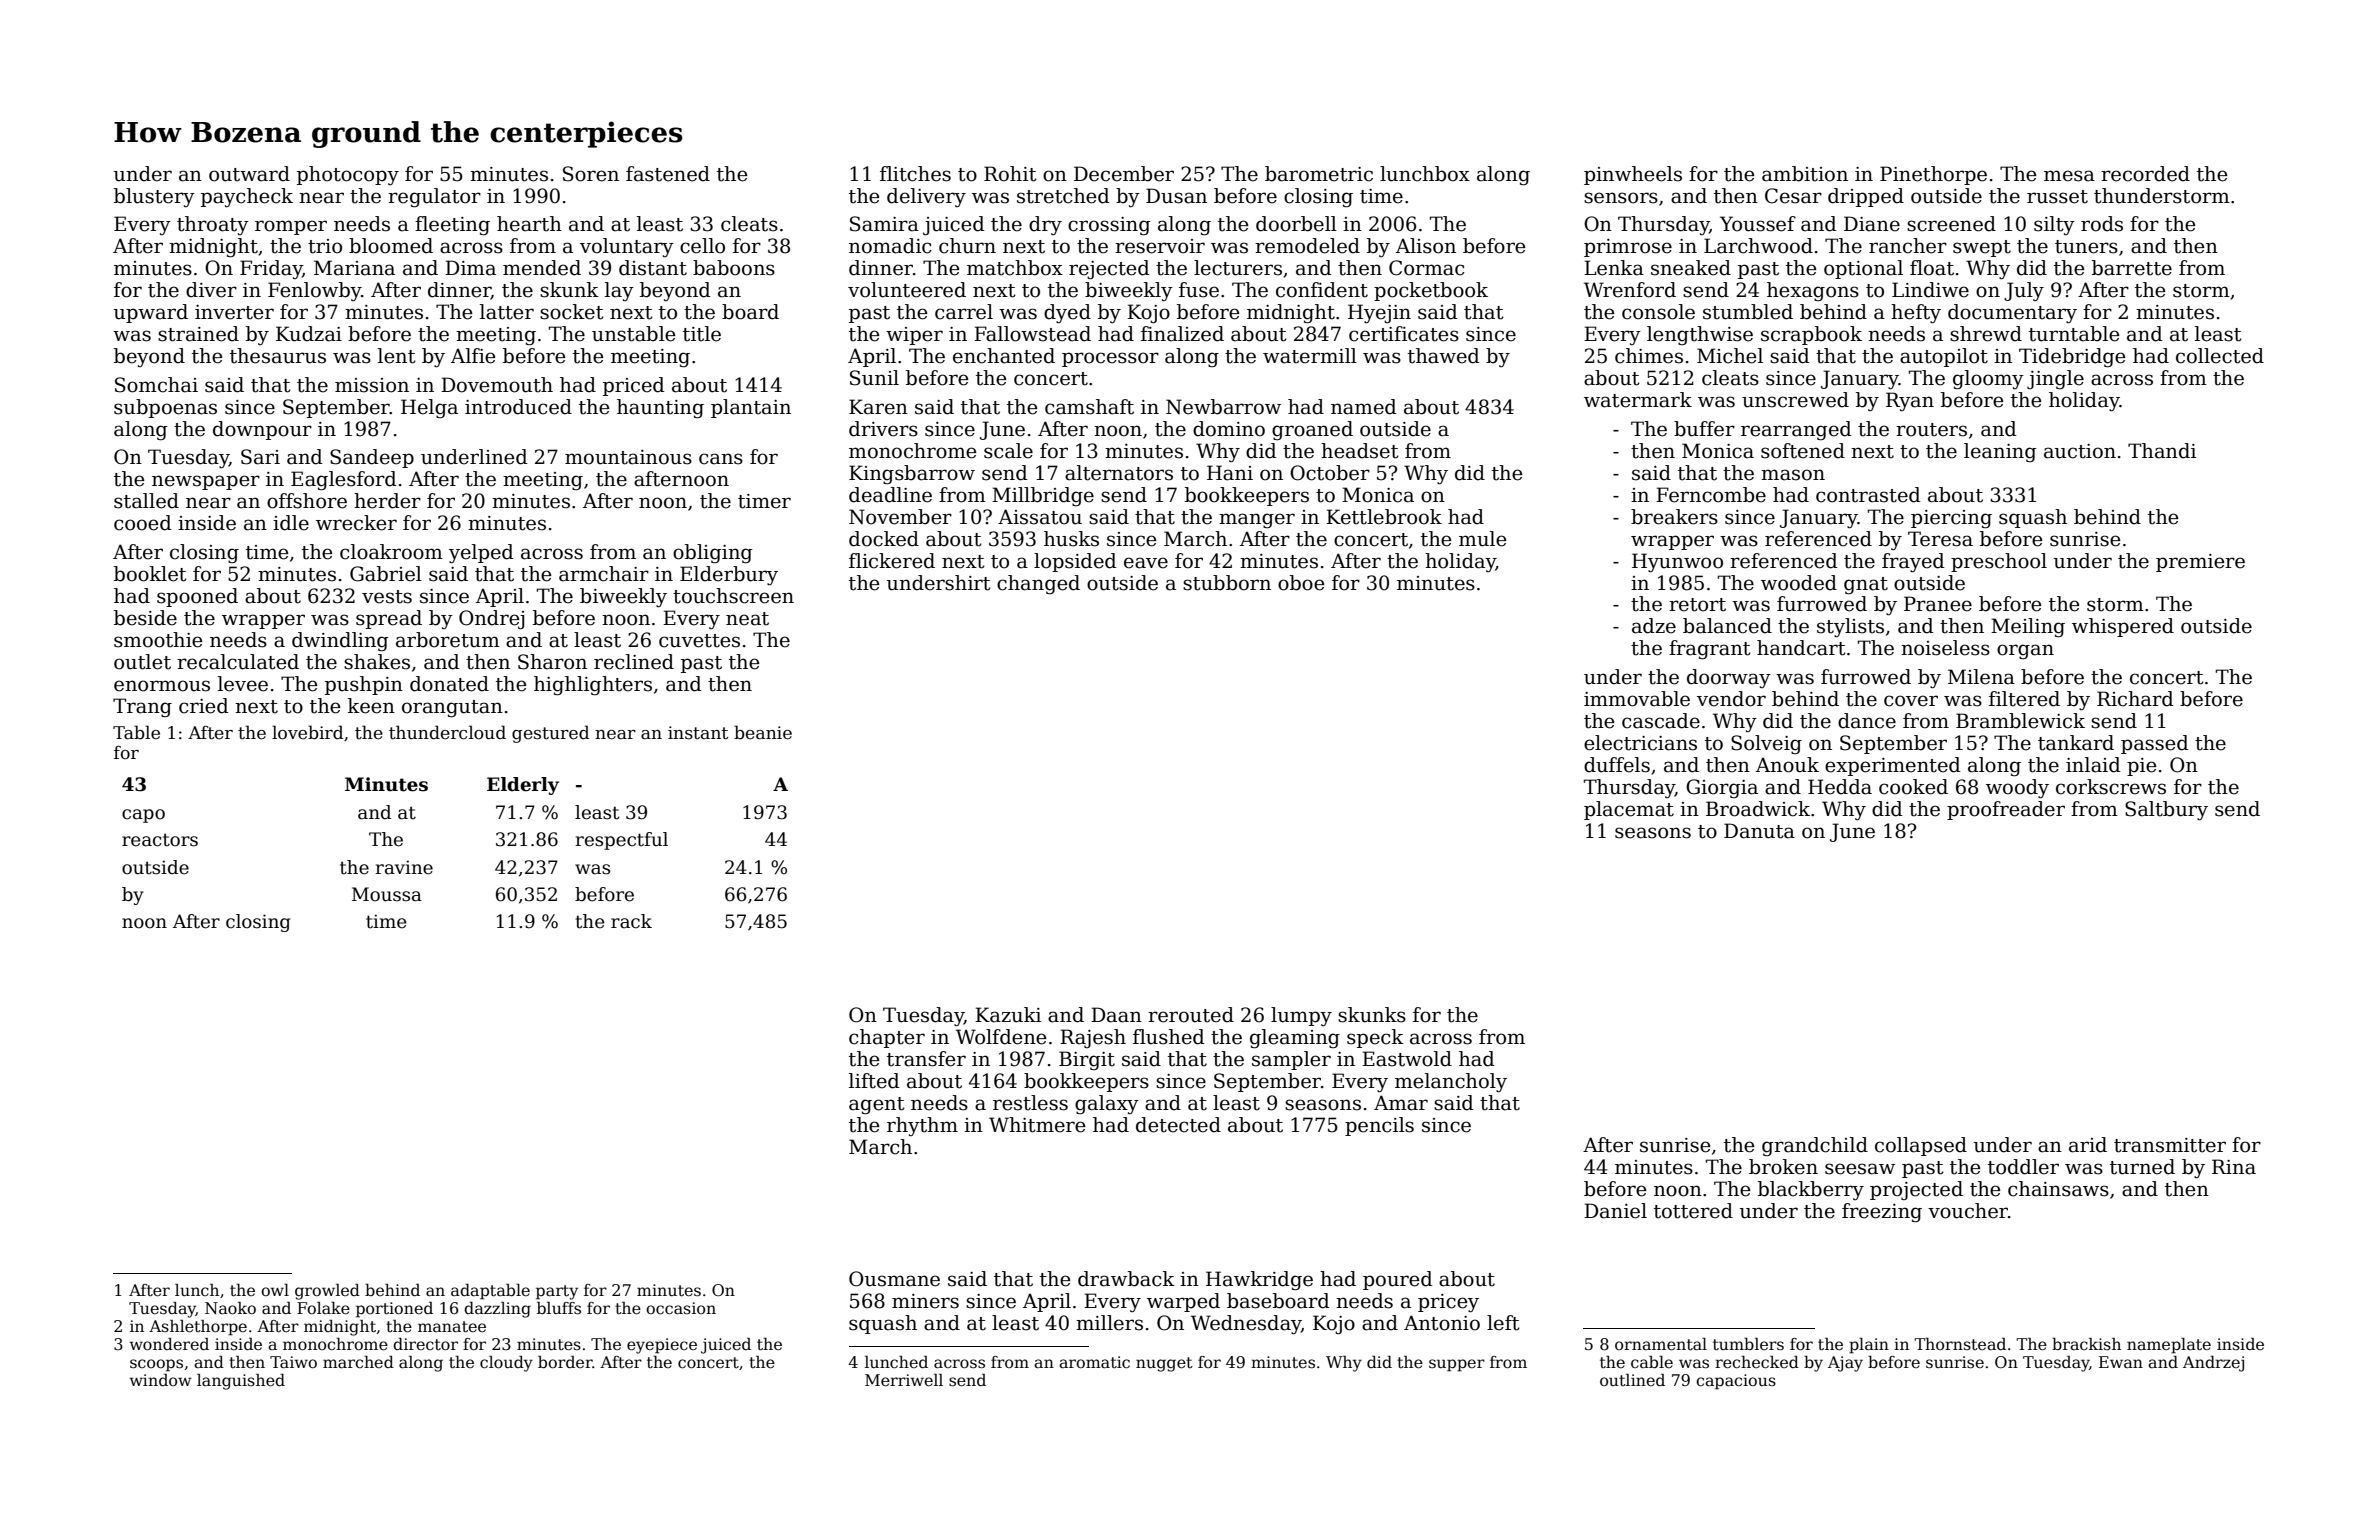 The height and width of the screenshot is (1540, 2380). Describe the element at coordinates (145, 618) in the screenshot. I see `beside` at that location.
